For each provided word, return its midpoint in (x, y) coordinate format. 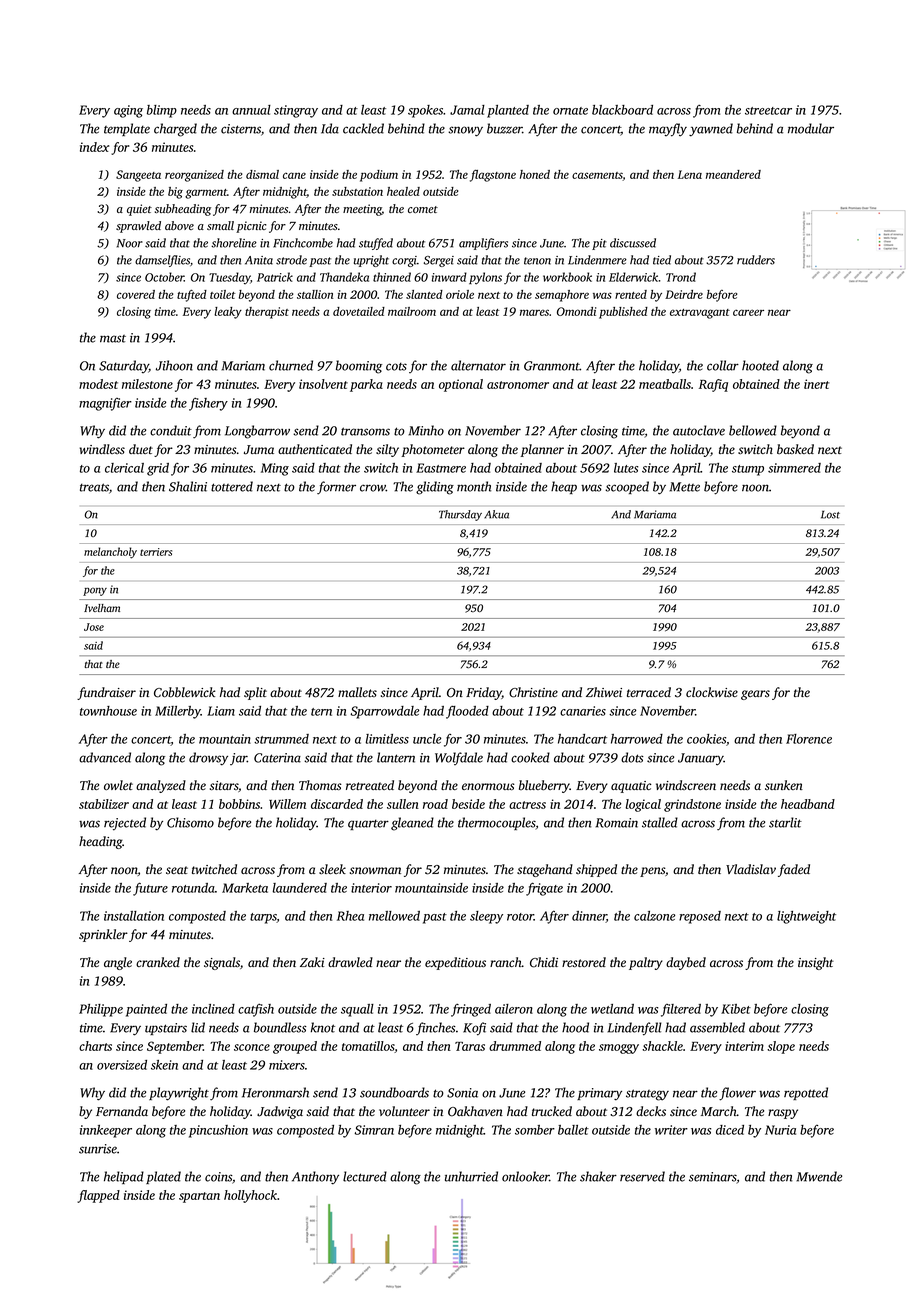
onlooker (526, 1176)
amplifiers (483, 244)
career (748, 312)
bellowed (753, 430)
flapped (98, 1196)
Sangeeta (138, 176)
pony (95, 592)
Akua (496, 514)
